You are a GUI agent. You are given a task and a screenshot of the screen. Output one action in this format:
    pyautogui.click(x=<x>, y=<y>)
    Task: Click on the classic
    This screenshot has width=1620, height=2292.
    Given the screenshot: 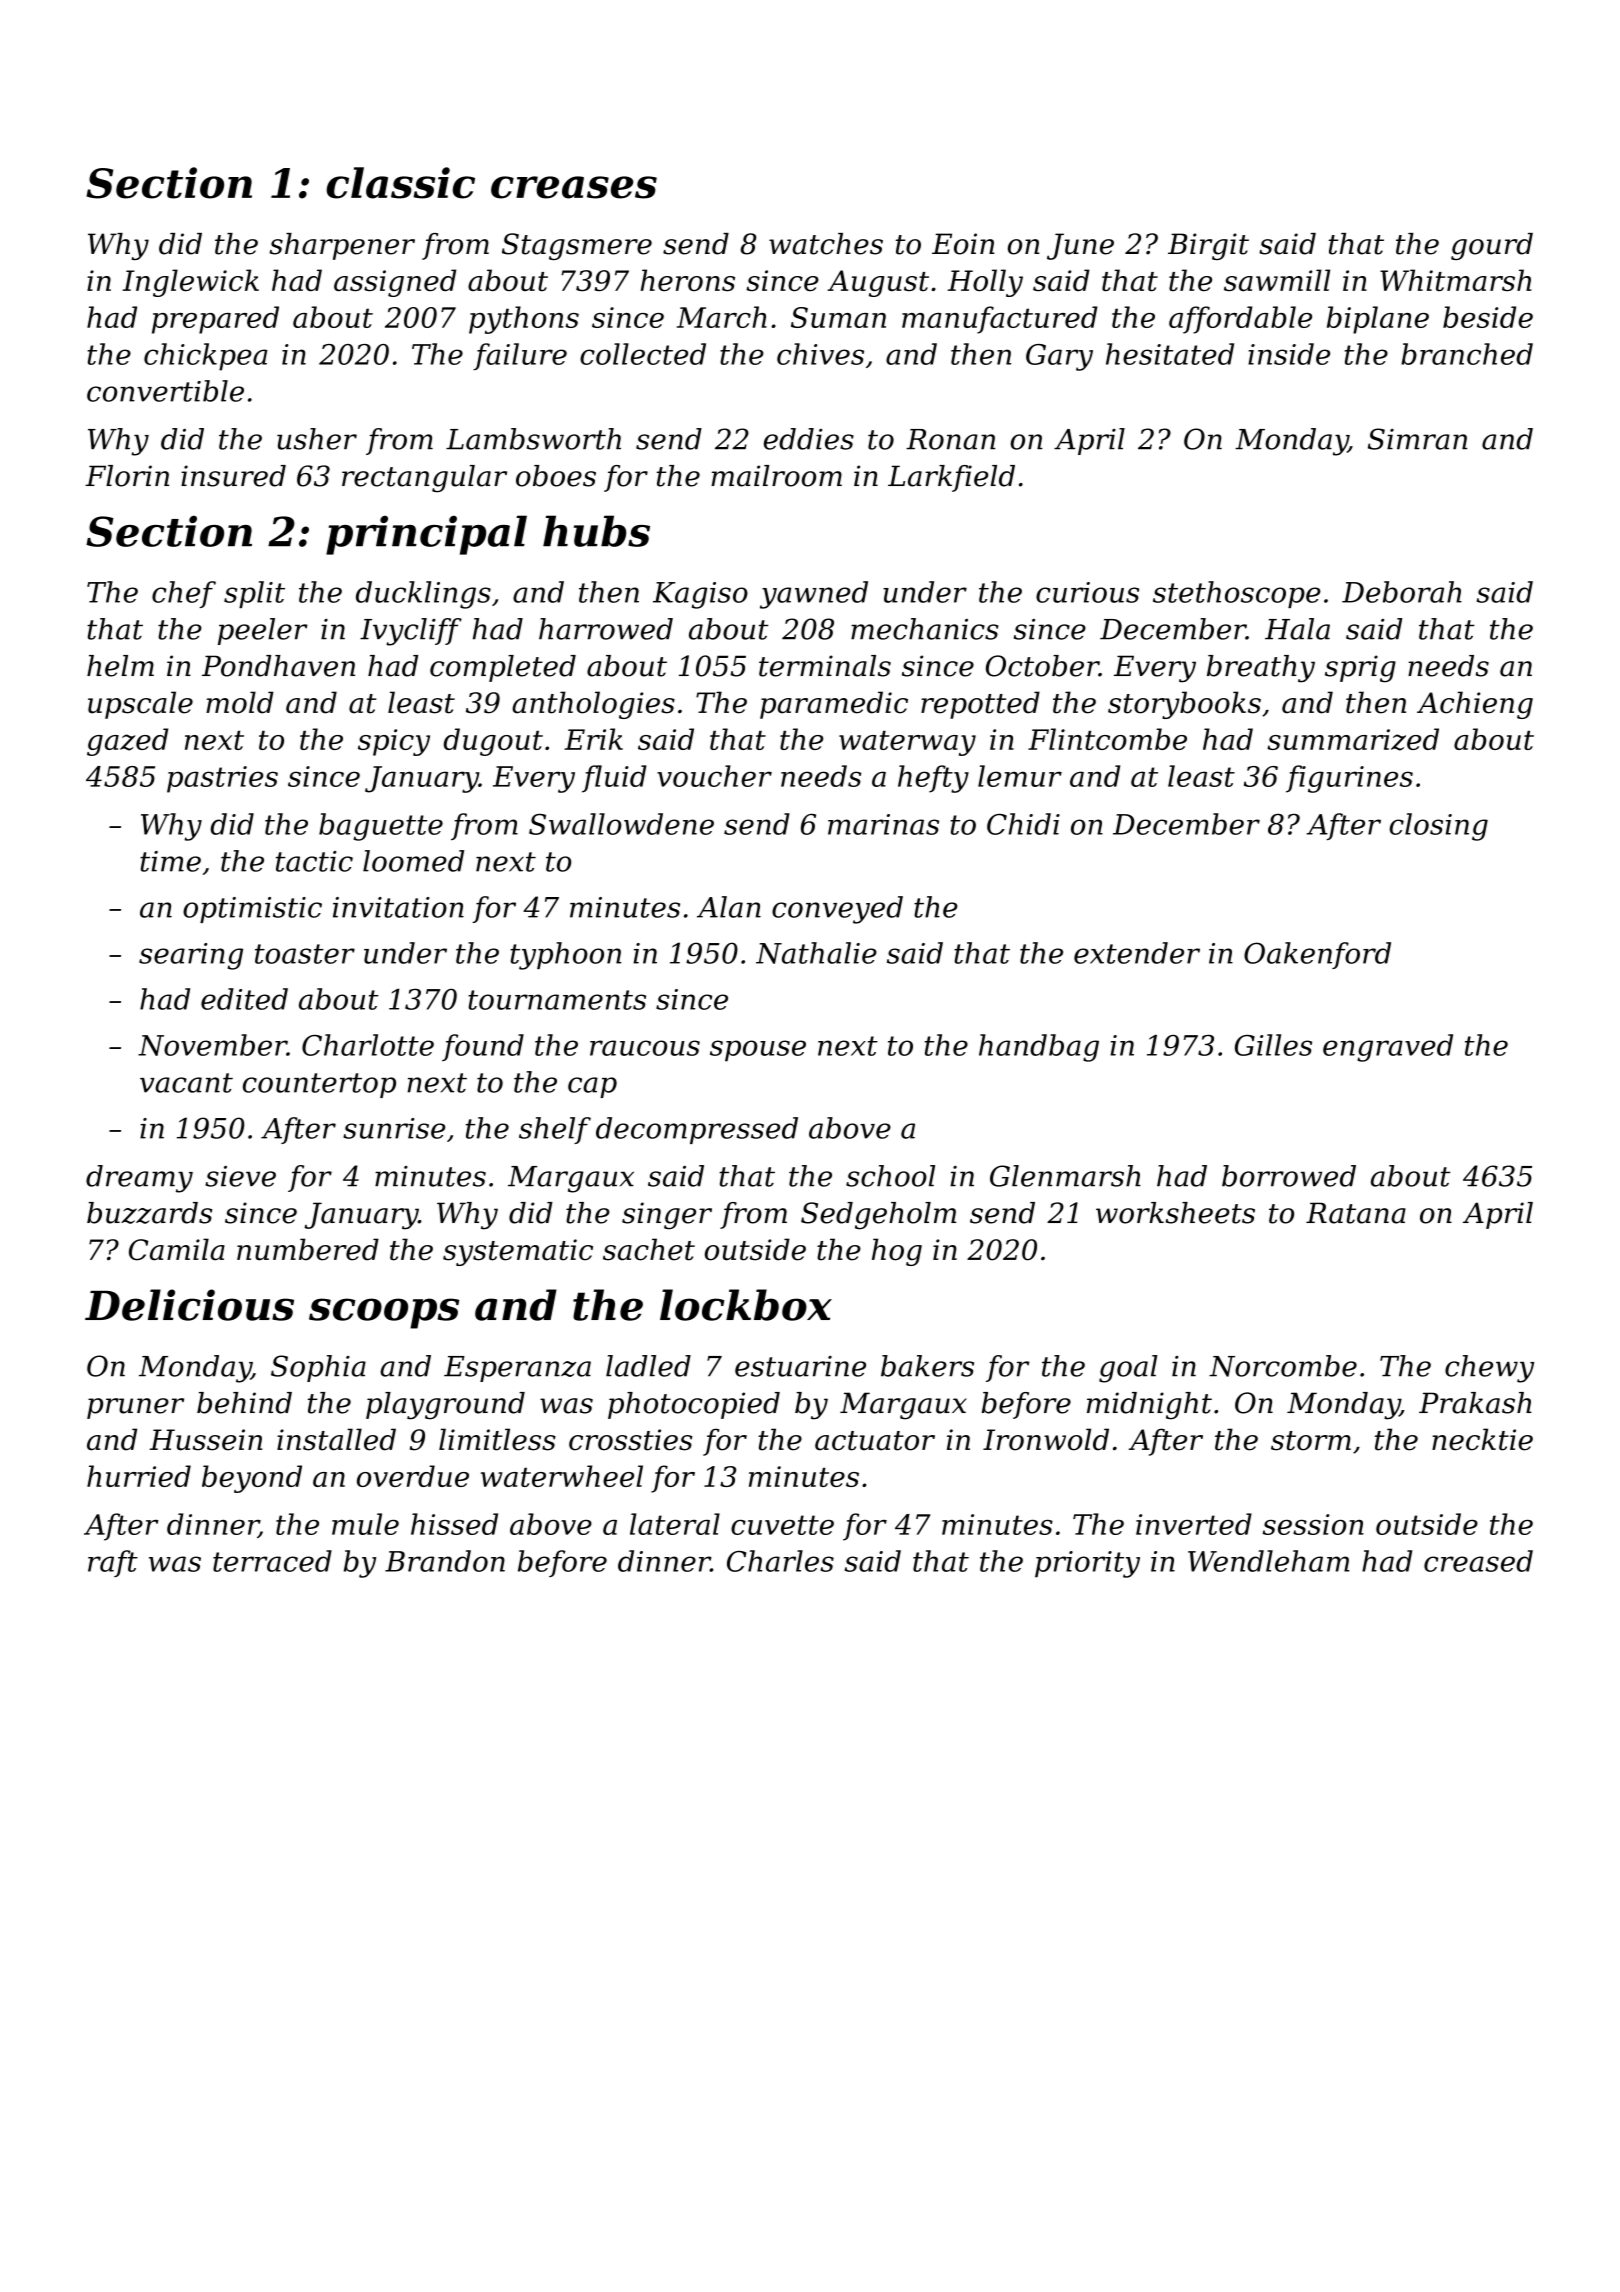 What is the action you would take?
    pyautogui.click(x=400, y=183)
